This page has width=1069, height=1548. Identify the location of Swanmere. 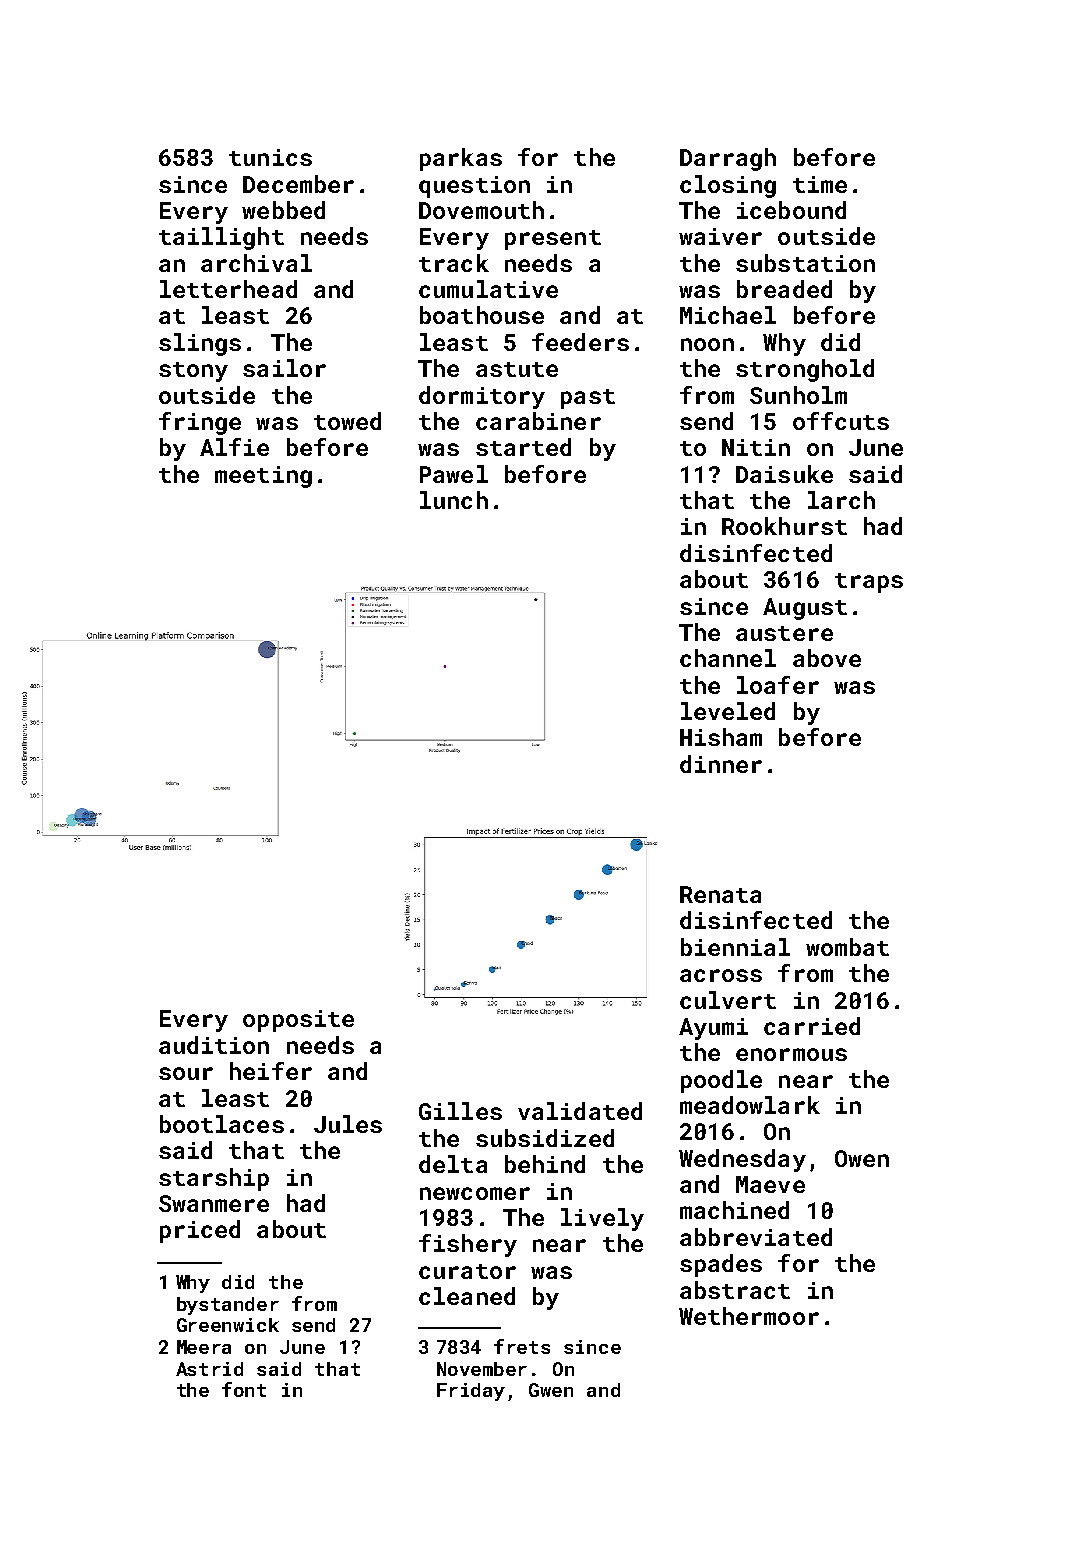
(214, 1203).
